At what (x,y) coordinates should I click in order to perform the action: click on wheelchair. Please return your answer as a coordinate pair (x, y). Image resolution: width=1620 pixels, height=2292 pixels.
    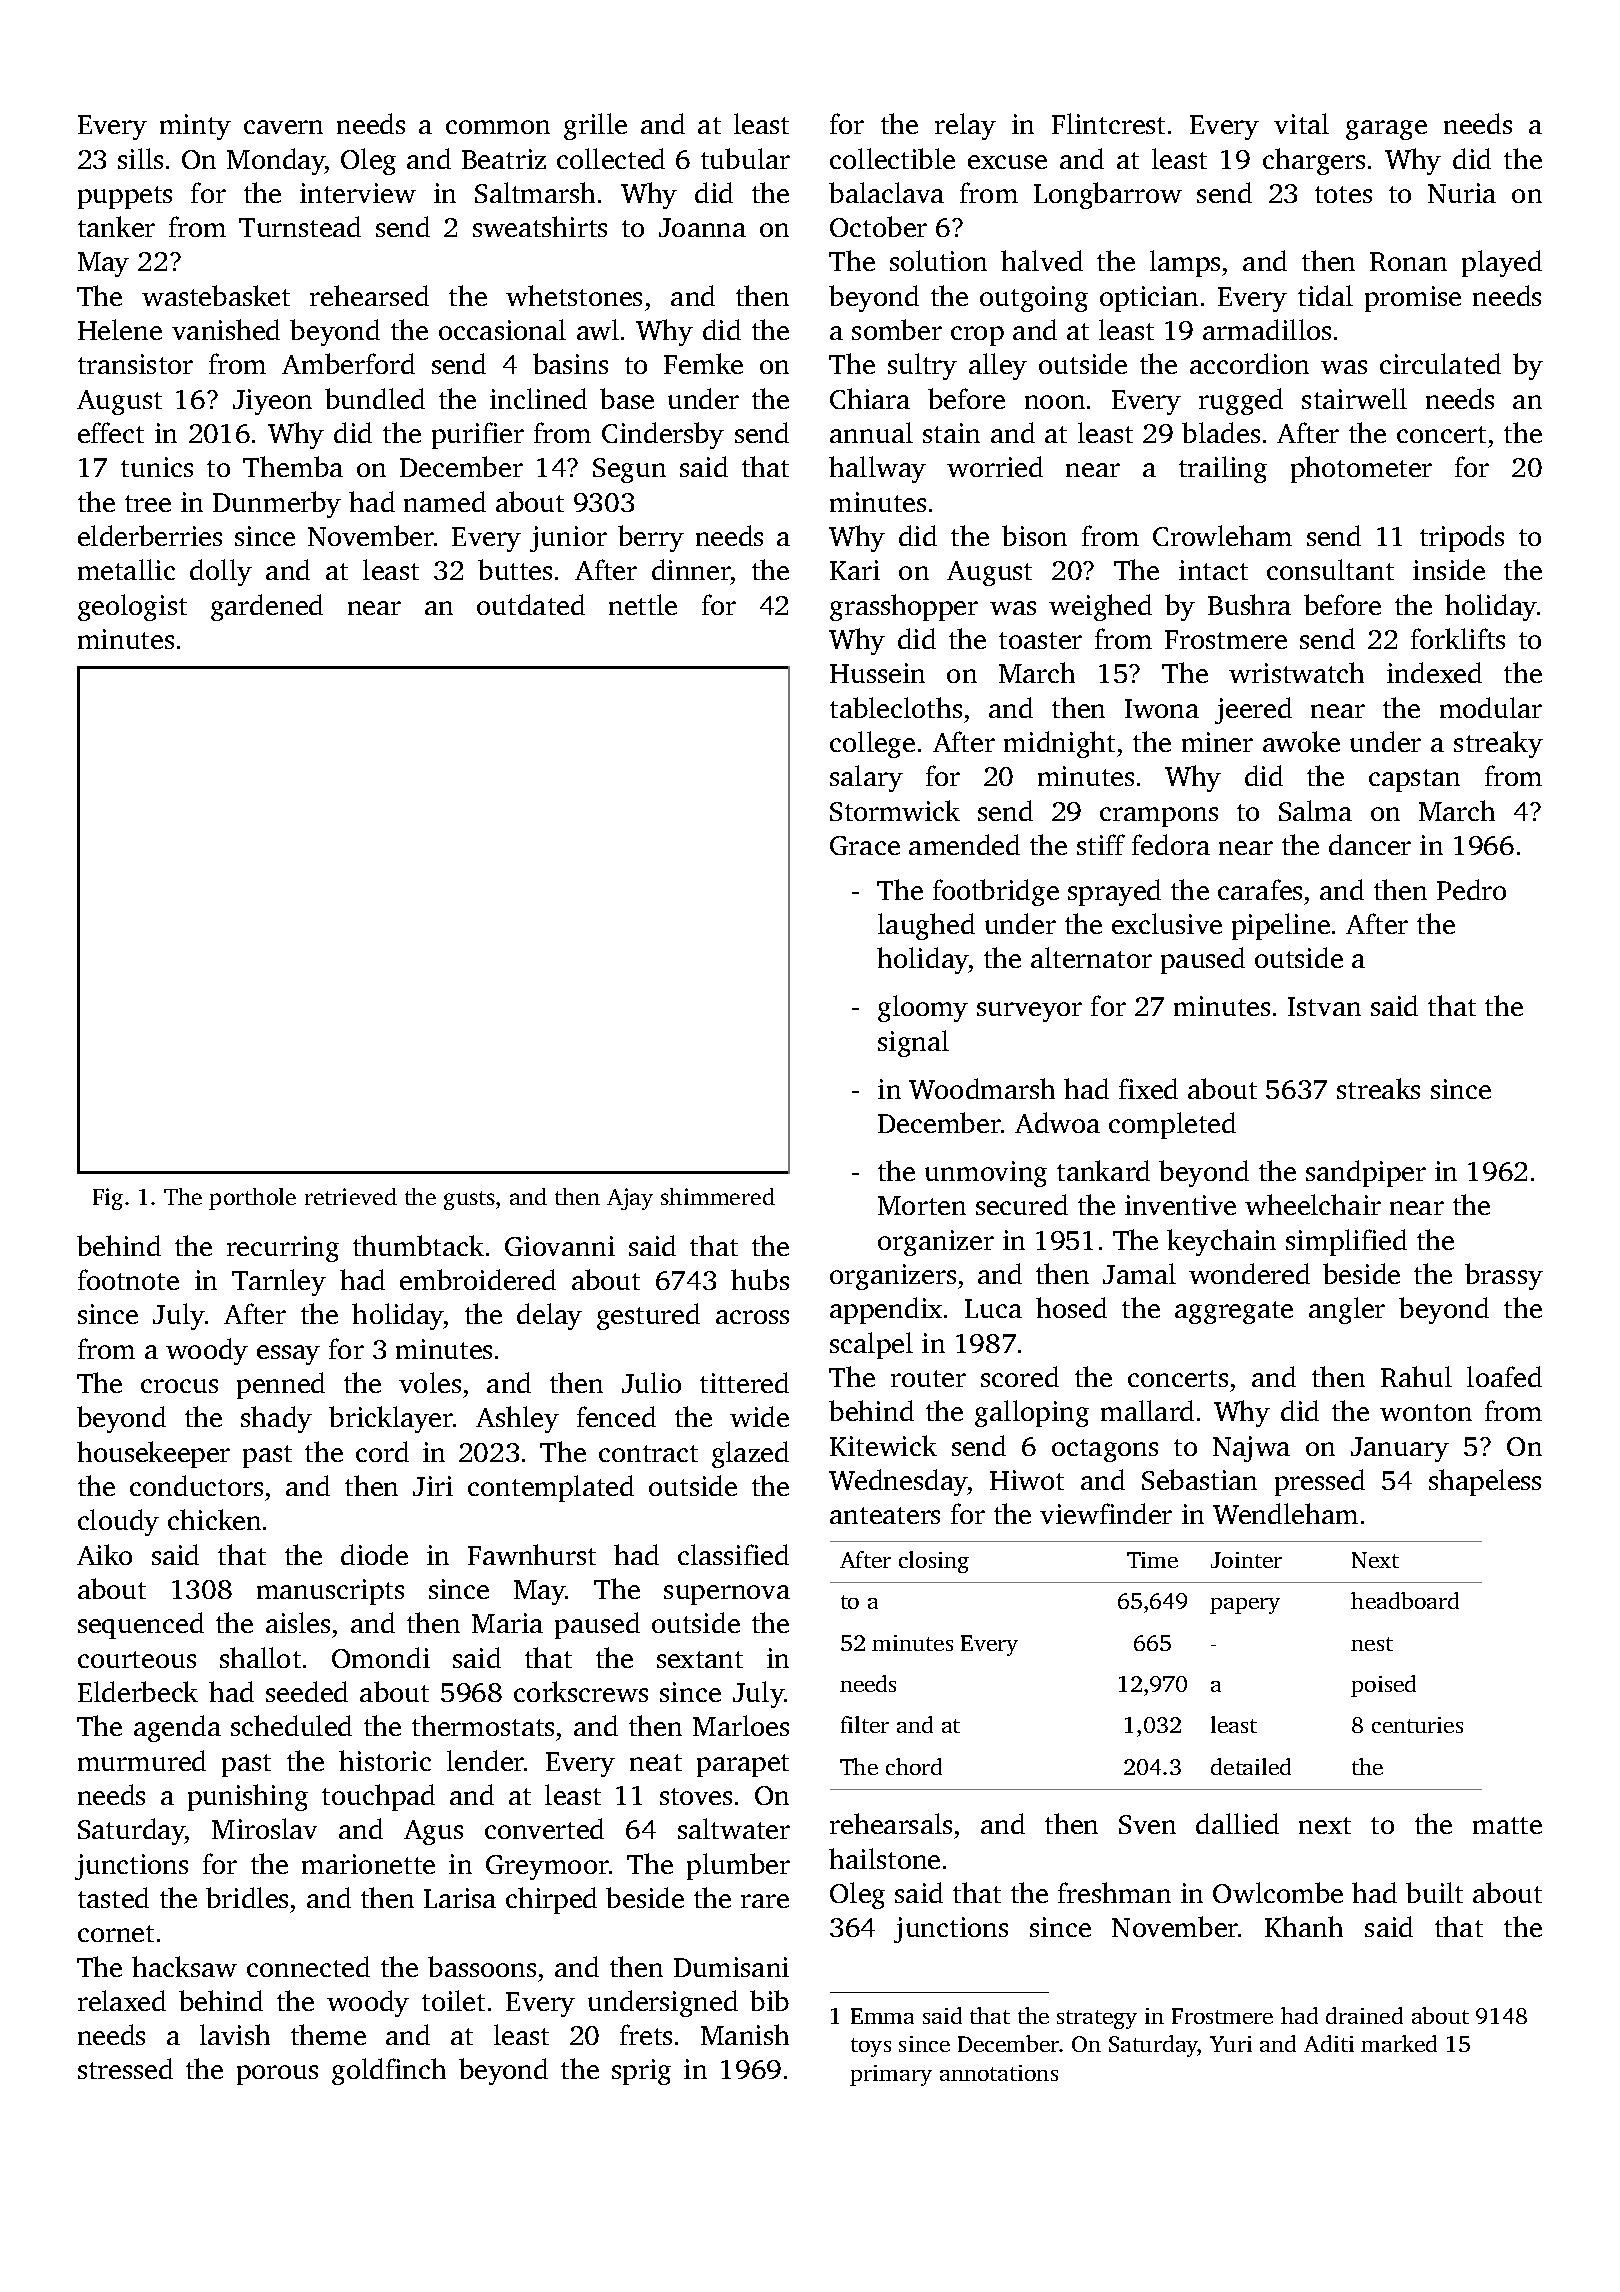
    Looking at the image, I should click on (1313, 1204).
